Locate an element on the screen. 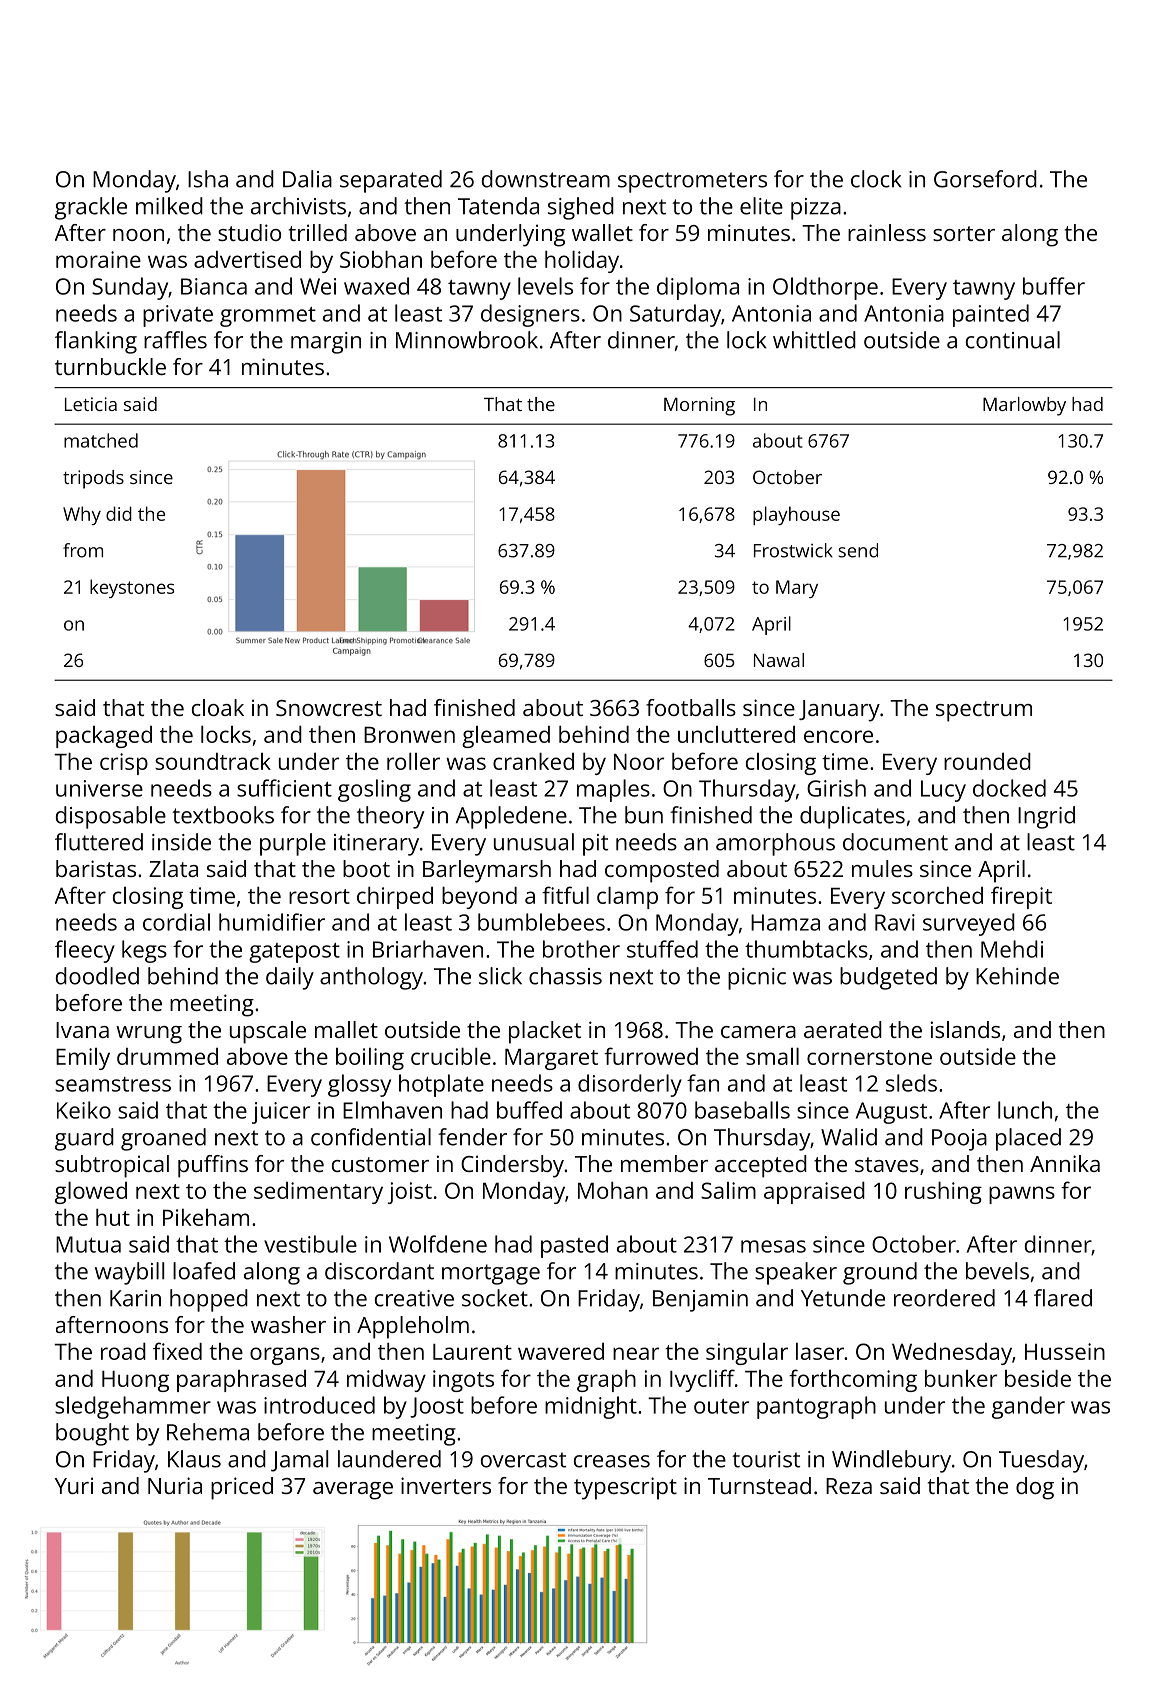  Isha is located at coordinates (208, 179).
